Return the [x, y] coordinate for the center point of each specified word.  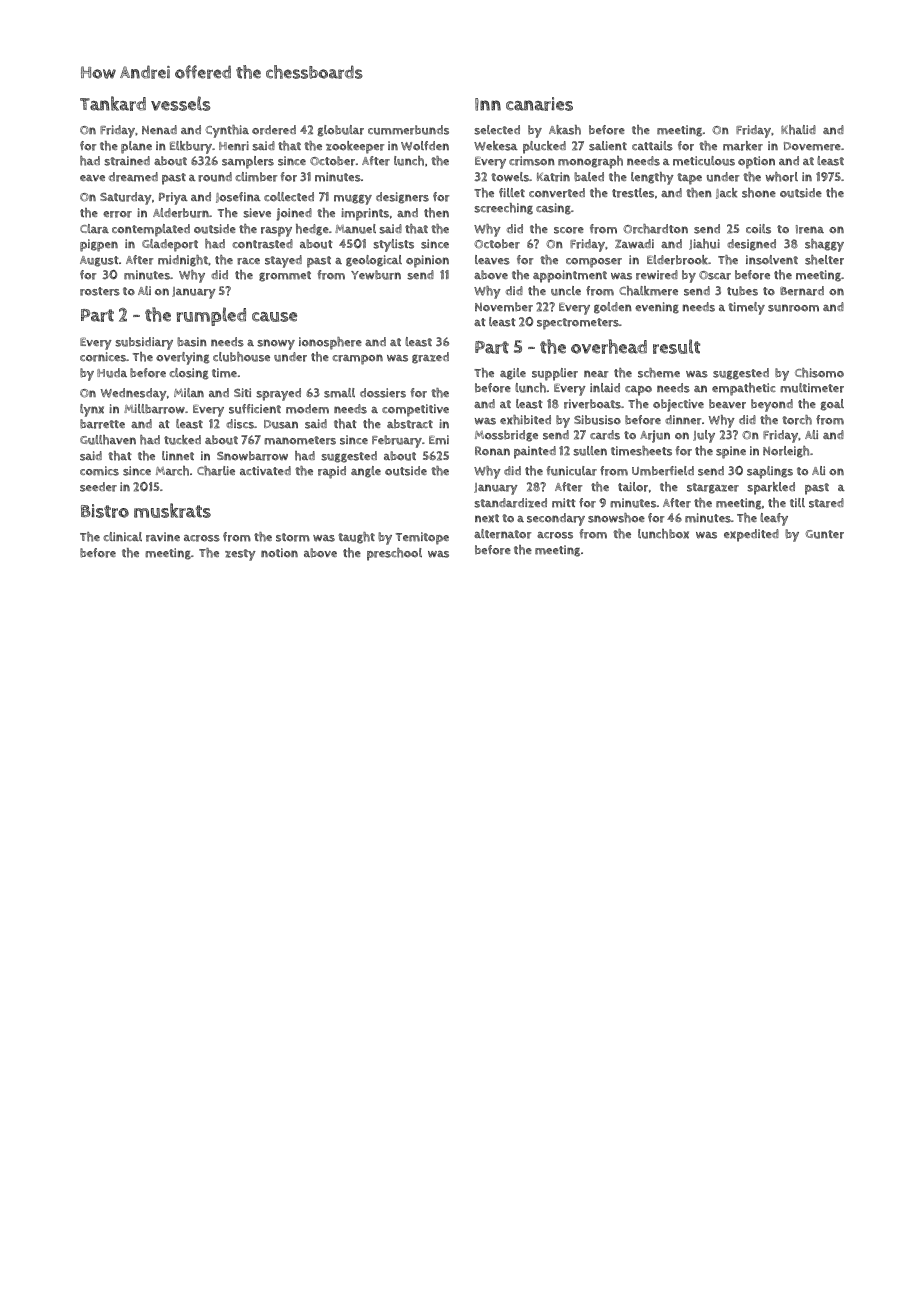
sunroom [793, 308]
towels [510, 177]
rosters [100, 291]
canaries [539, 104]
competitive [415, 410]
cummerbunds [408, 130]
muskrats [172, 510]
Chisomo [819, 373]
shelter [824, 260]
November [504, 307]
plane [136, 147]
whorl [782, 177]
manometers [300, 440]
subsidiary [144, 343]
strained [127, 161]
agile [513, 374]
